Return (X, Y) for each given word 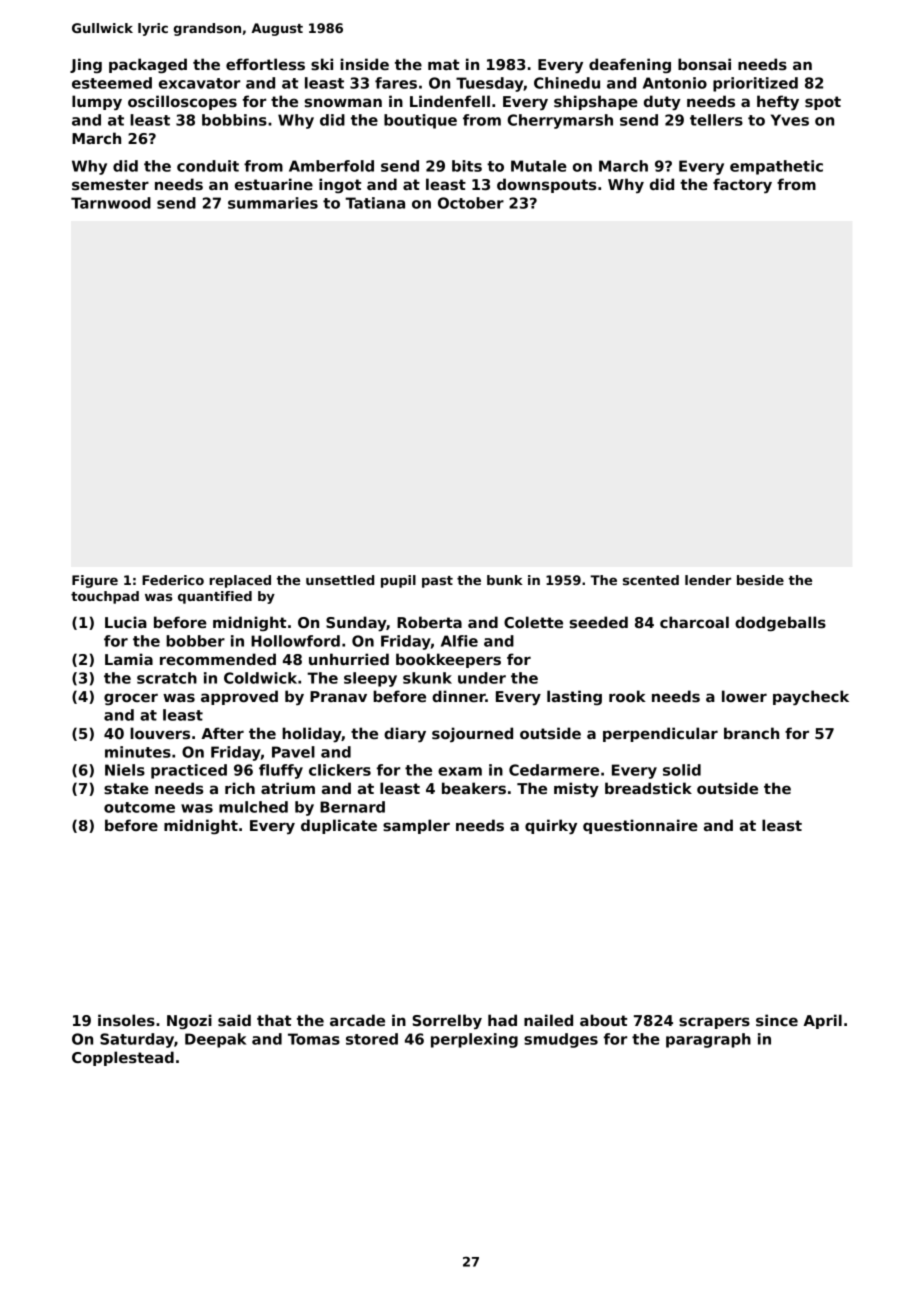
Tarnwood (111, 203)
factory (742, 185)
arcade (357, 1020)
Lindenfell (450, 101)
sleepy (370, 679)
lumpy (97, 102)
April (822, 1021)
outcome (139, 807)
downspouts (546, 185)
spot (823, 103)
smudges (561, 1040)
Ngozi (189, 1021)
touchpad (105, 597)
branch (751, 733)
